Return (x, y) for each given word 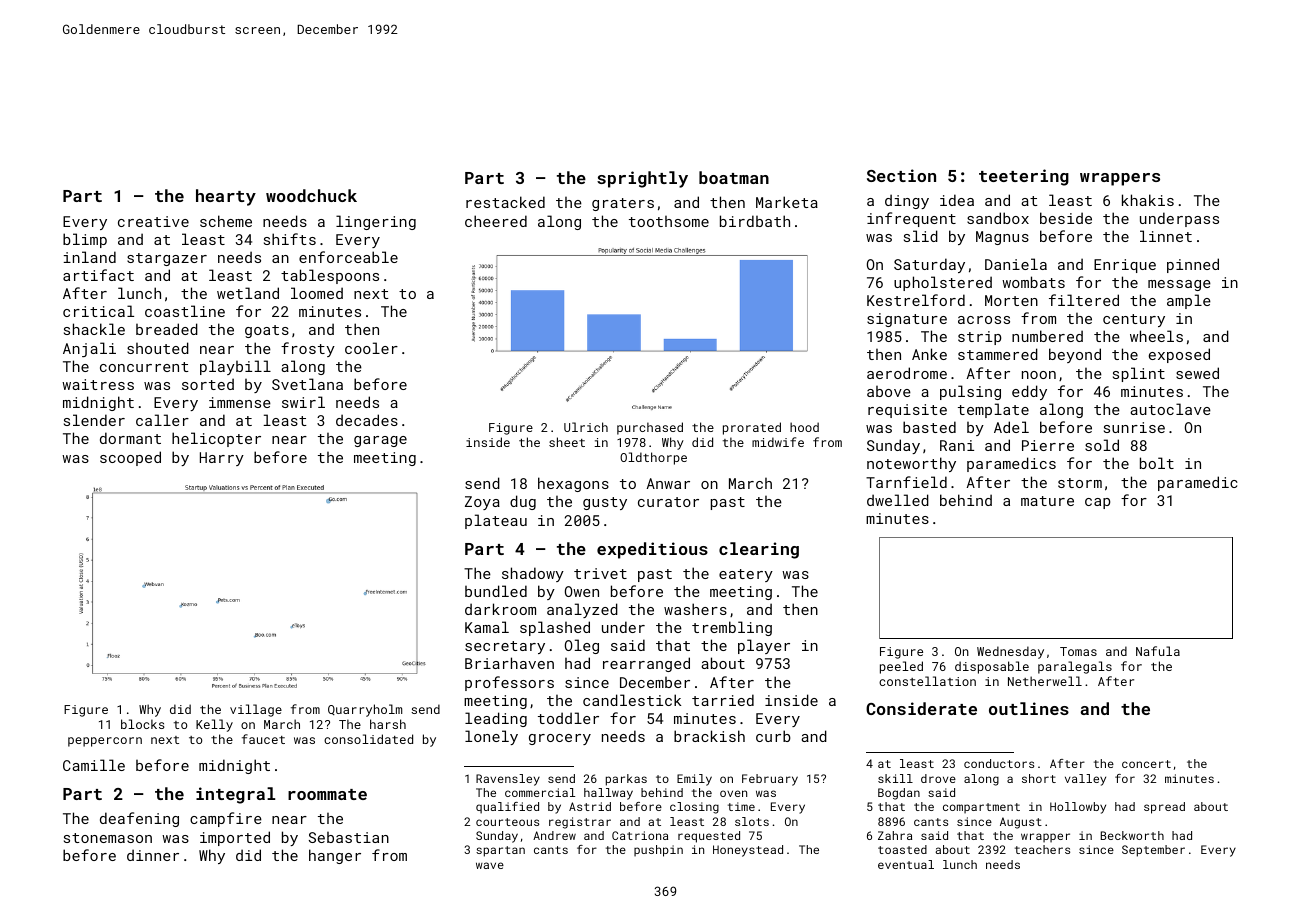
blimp (85, 240)
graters (623, 204)
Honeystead (748, 851)
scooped (130, 458)
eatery (746, 575)
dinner (153, 855)
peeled (901, 667)
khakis (1148, 200)
